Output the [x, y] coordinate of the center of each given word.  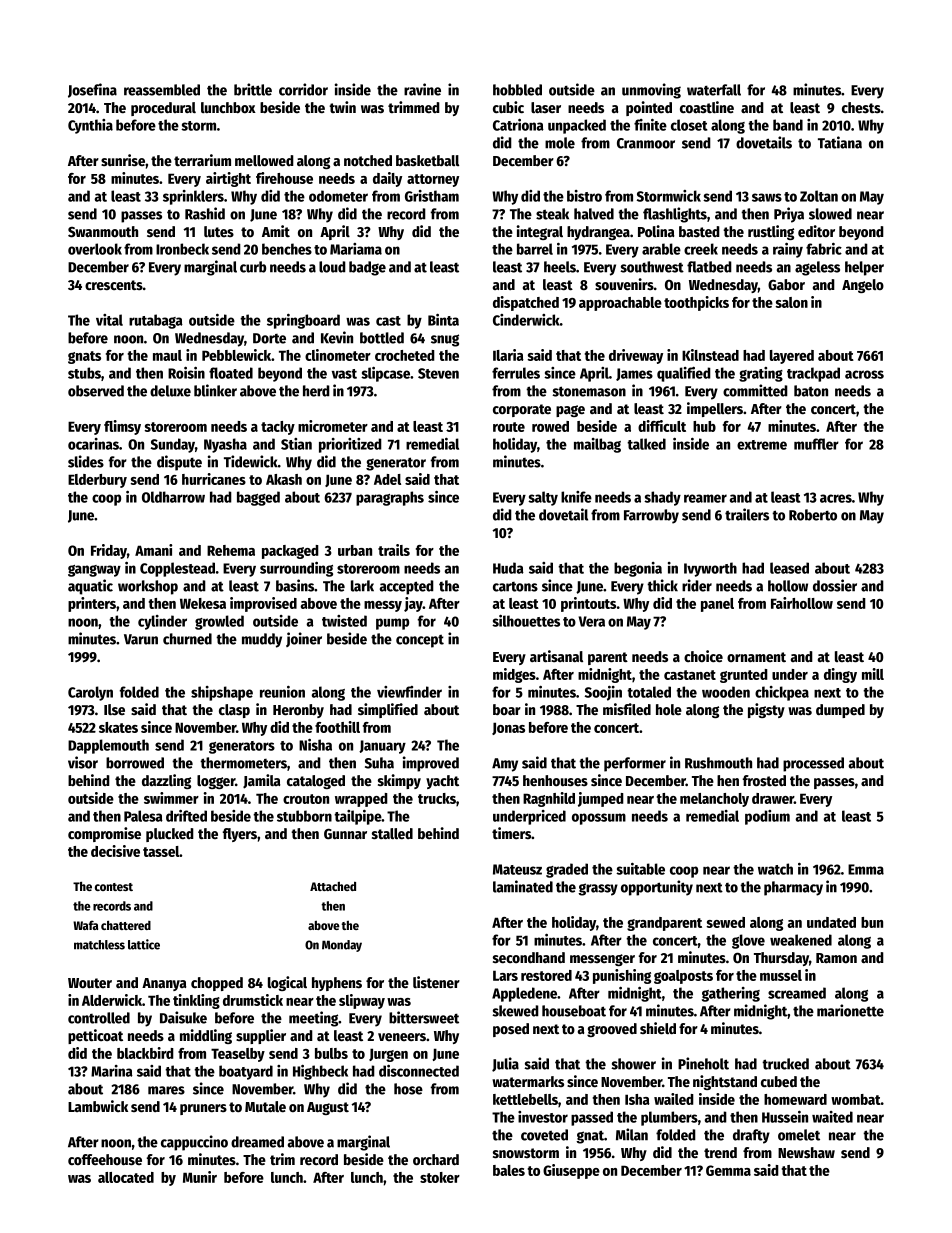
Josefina [92, 90]
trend [720, 1153]
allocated [126, 1177]
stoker [440, 1177]
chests [861, 108]
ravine [422, 89]
